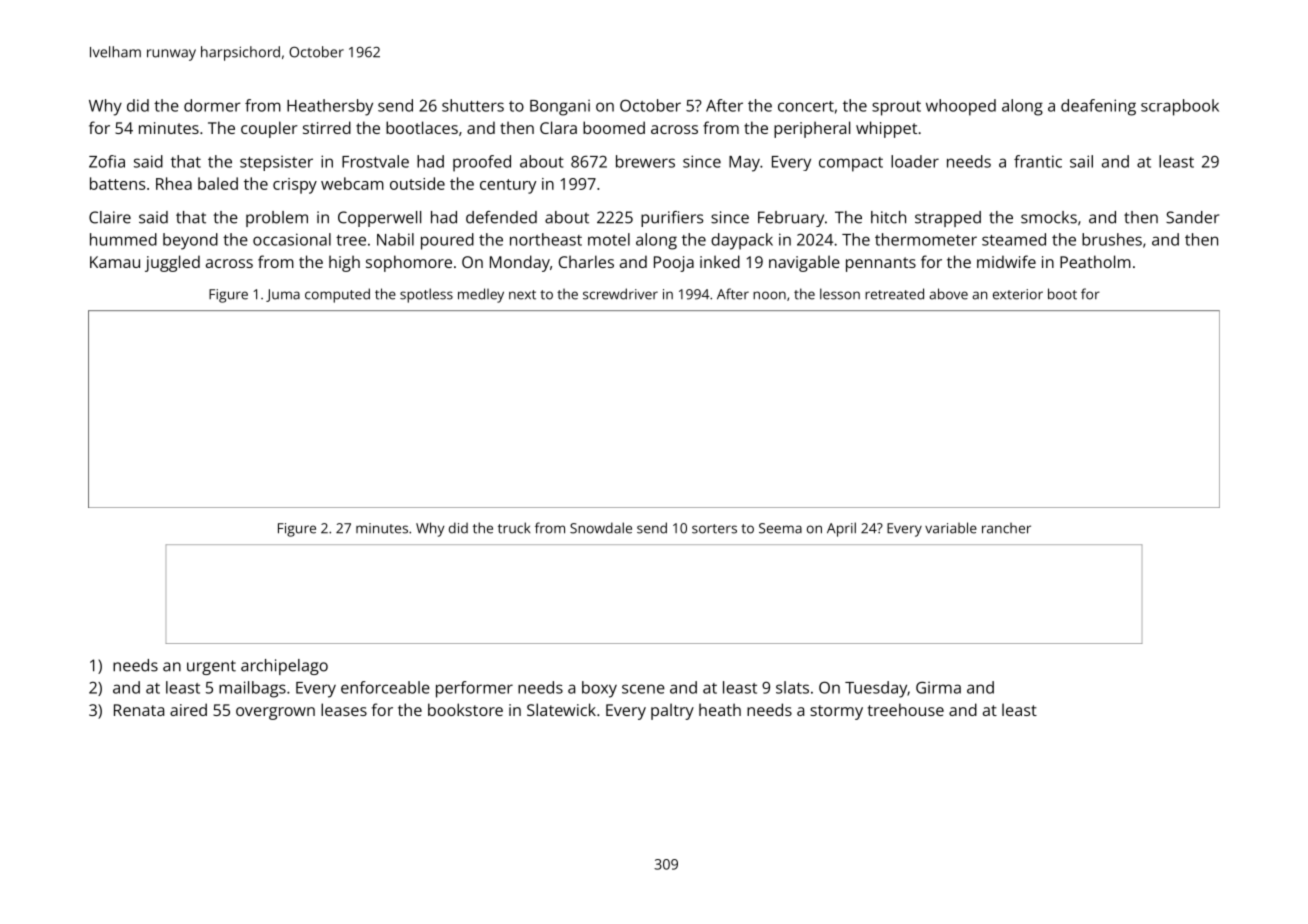 The image size is (1308, 924). Describe the element at coordinates (212, 105) in the screenshot. I see `dormer` at that location.
